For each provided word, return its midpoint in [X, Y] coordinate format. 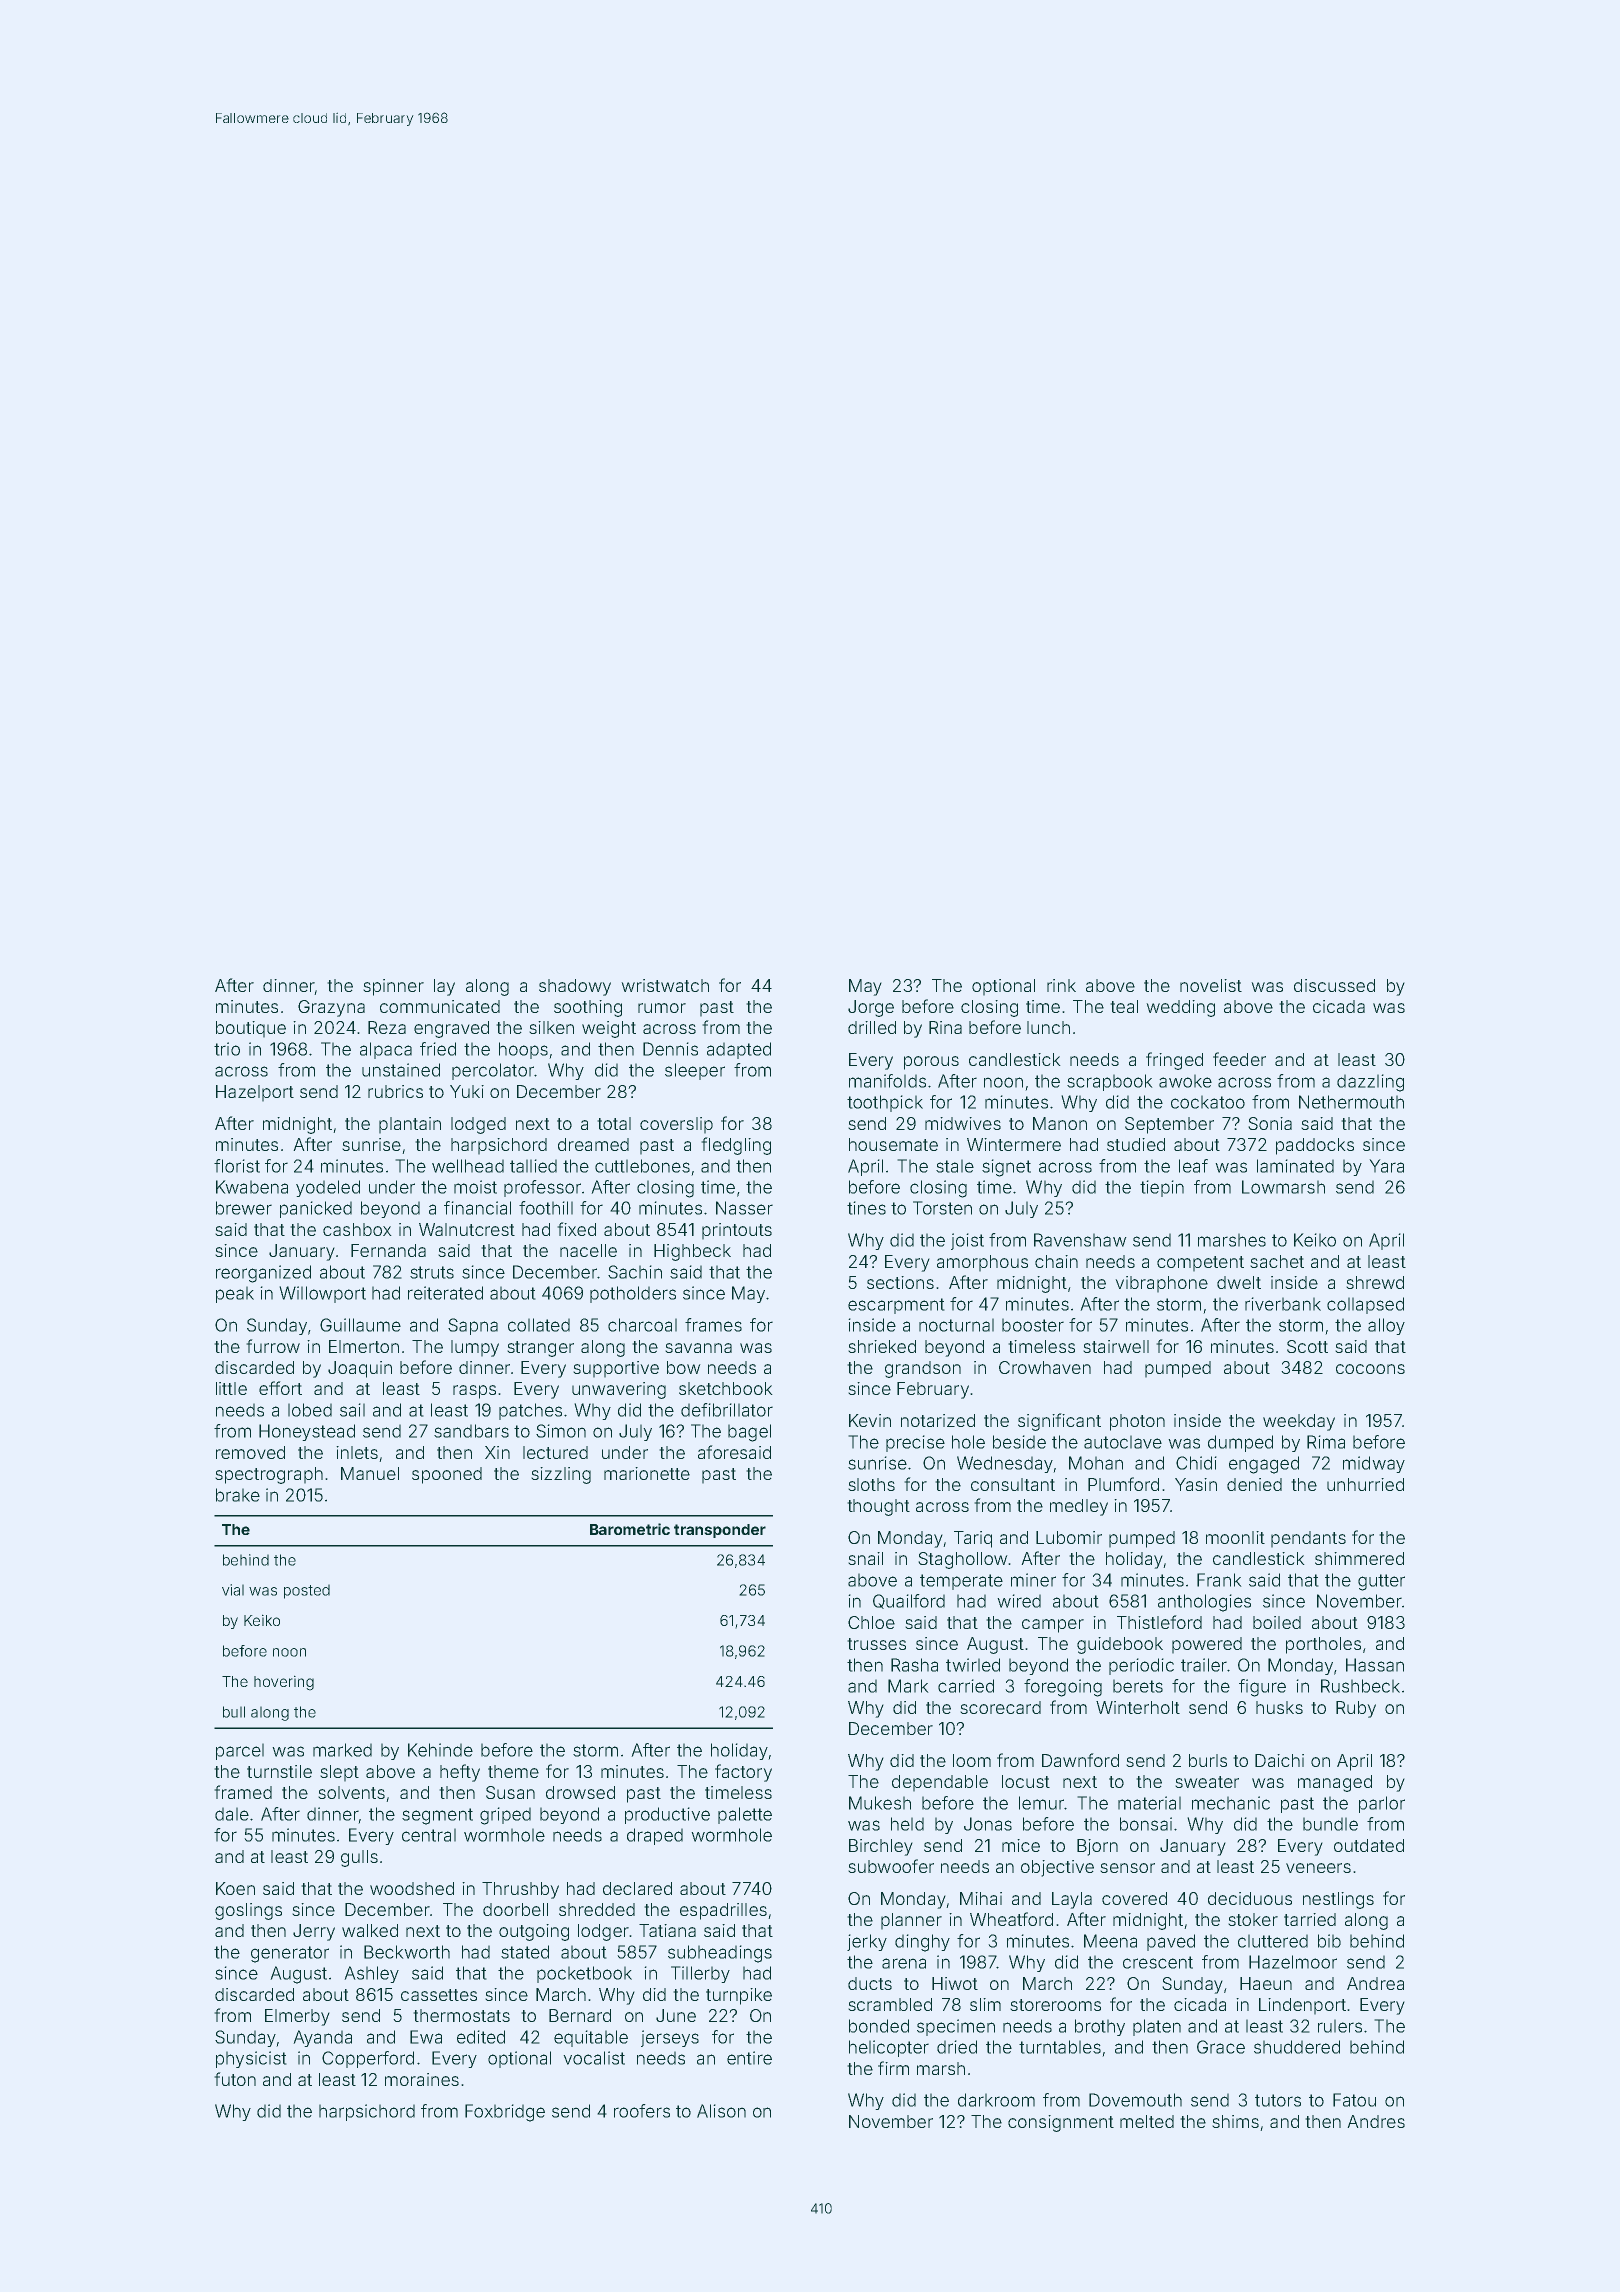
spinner [393, 987]
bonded [879, 2026]
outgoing [534, 1932]
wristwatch [665, 985]
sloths [871, 1484]
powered [1207, 1645]
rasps [474, 1392]
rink [1061, 985]
